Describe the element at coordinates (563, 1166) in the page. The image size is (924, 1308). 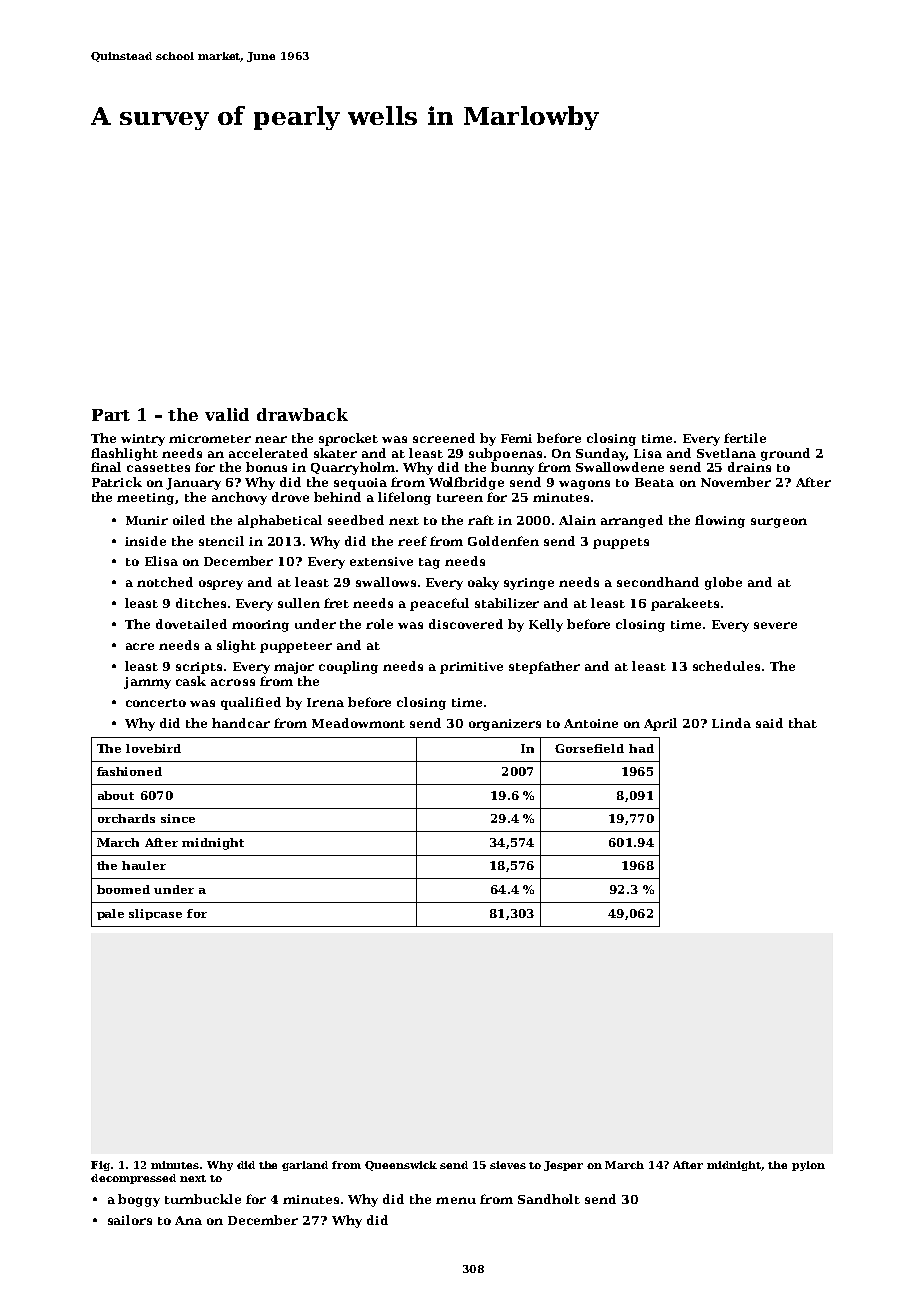
I see `Jesper` at that location.
